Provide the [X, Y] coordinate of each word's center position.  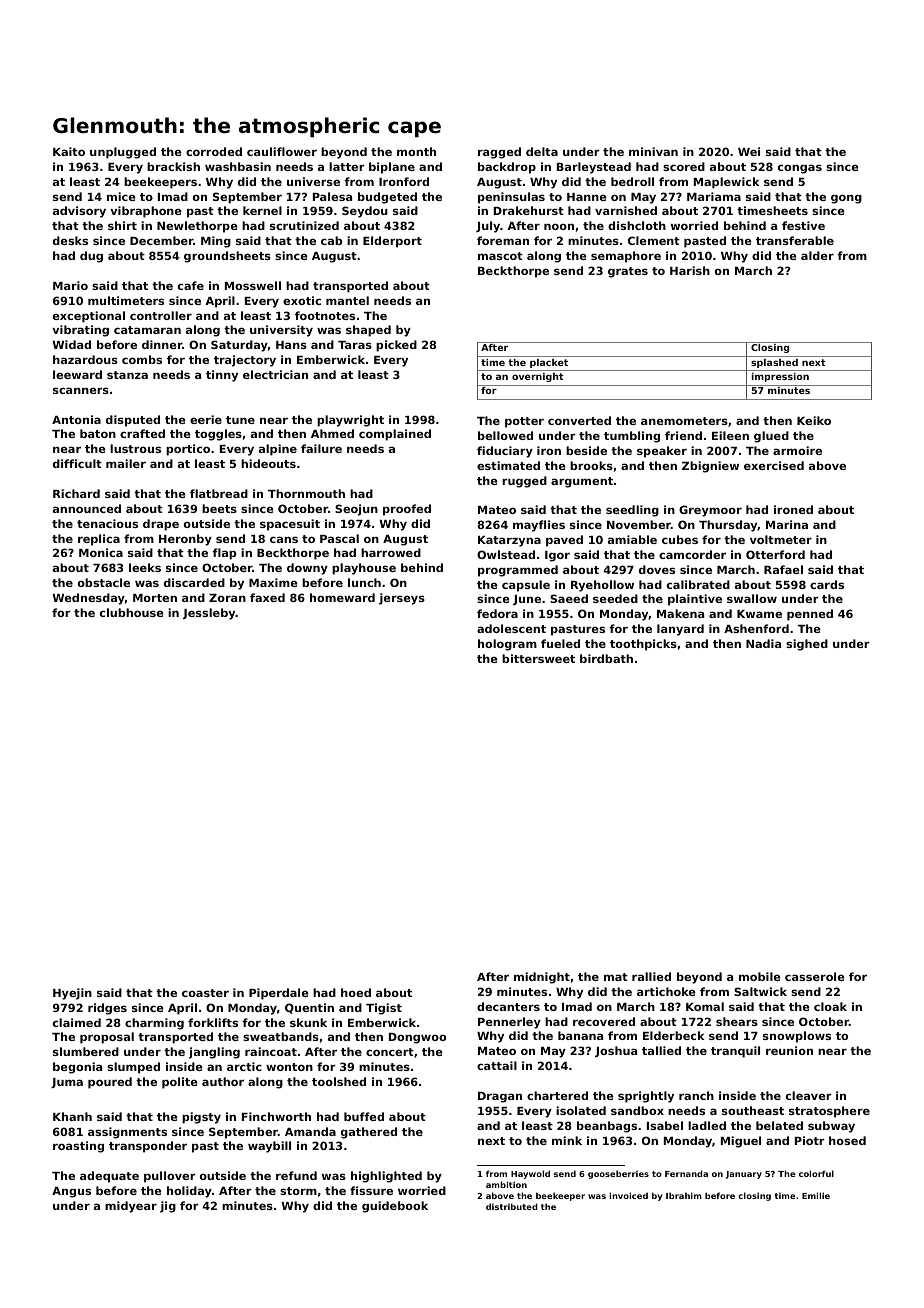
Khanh [72, 1116]
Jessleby [209, 614]
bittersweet [538, 658]
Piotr [810, 1140]
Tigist [384, 1009]
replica [99, 540]
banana [580, 1035]
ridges [107, 1009]
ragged [499, 153]
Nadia [763, 643]
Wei [749, 151]
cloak [830, 1006]
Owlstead [506, 554]
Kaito [69, 151]
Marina [787, 524]
